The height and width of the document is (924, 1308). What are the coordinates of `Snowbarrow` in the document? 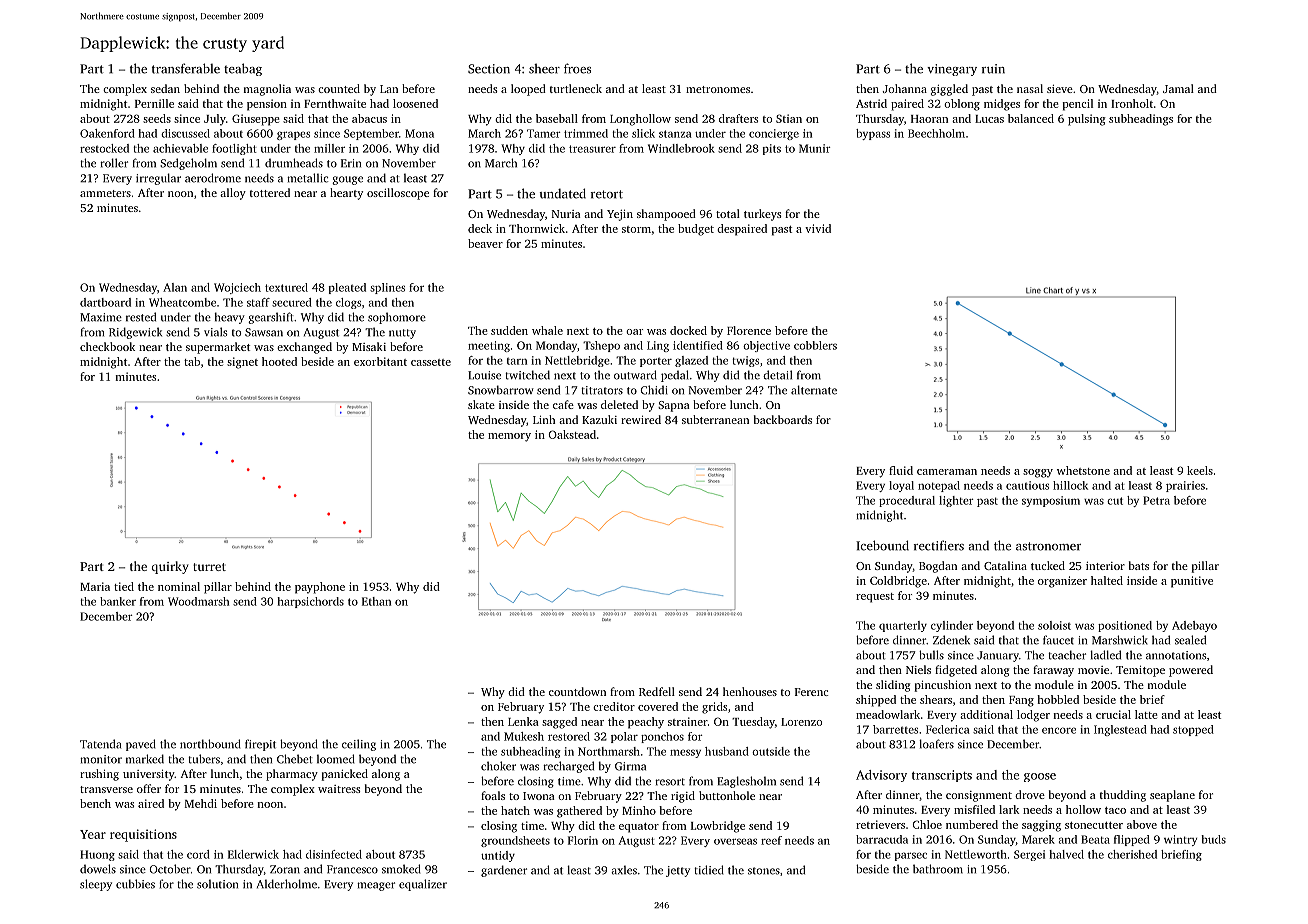 It's located at (501, 390).
